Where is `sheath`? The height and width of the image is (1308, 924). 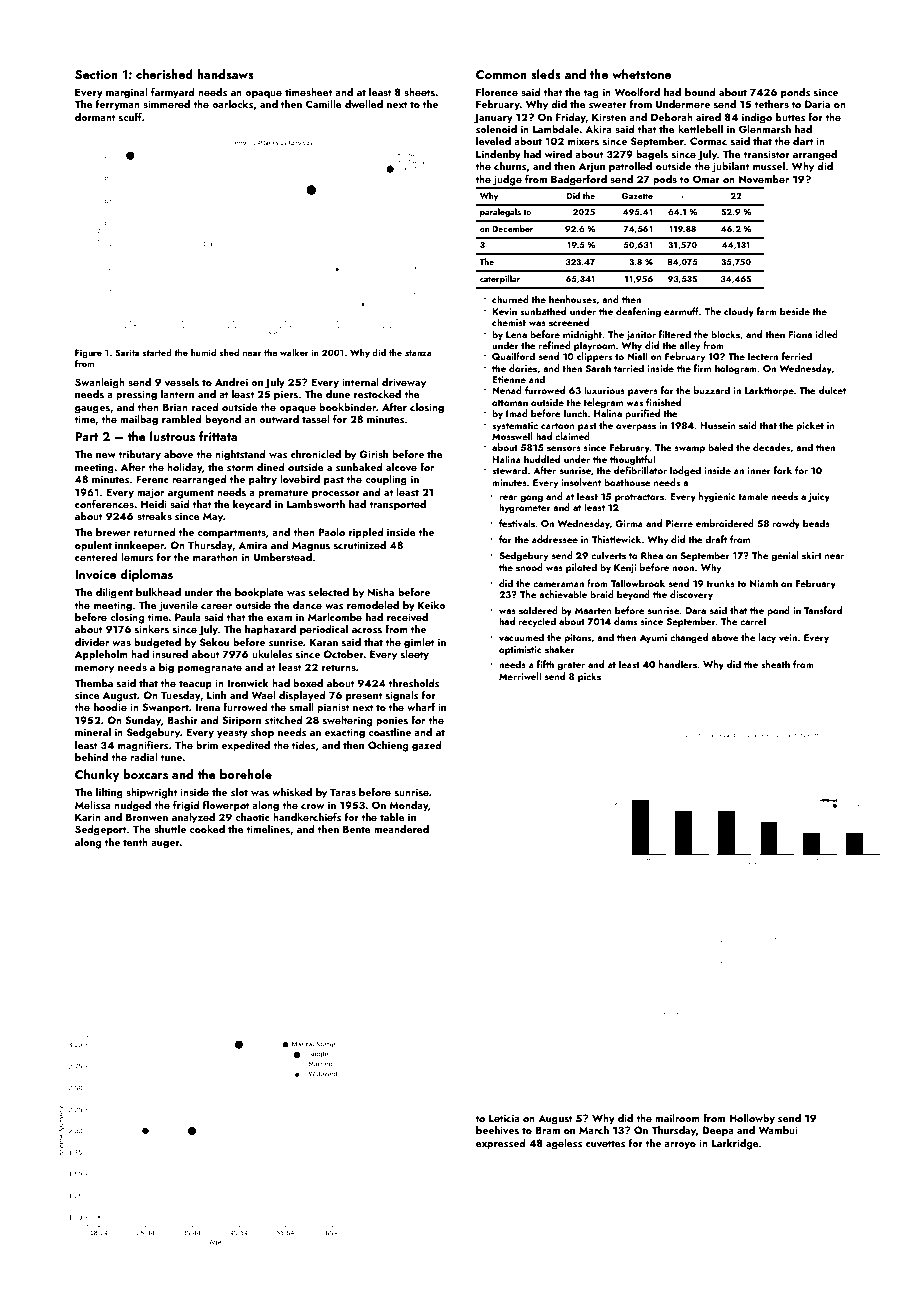
sheath is located at coordinates (775, 664).
